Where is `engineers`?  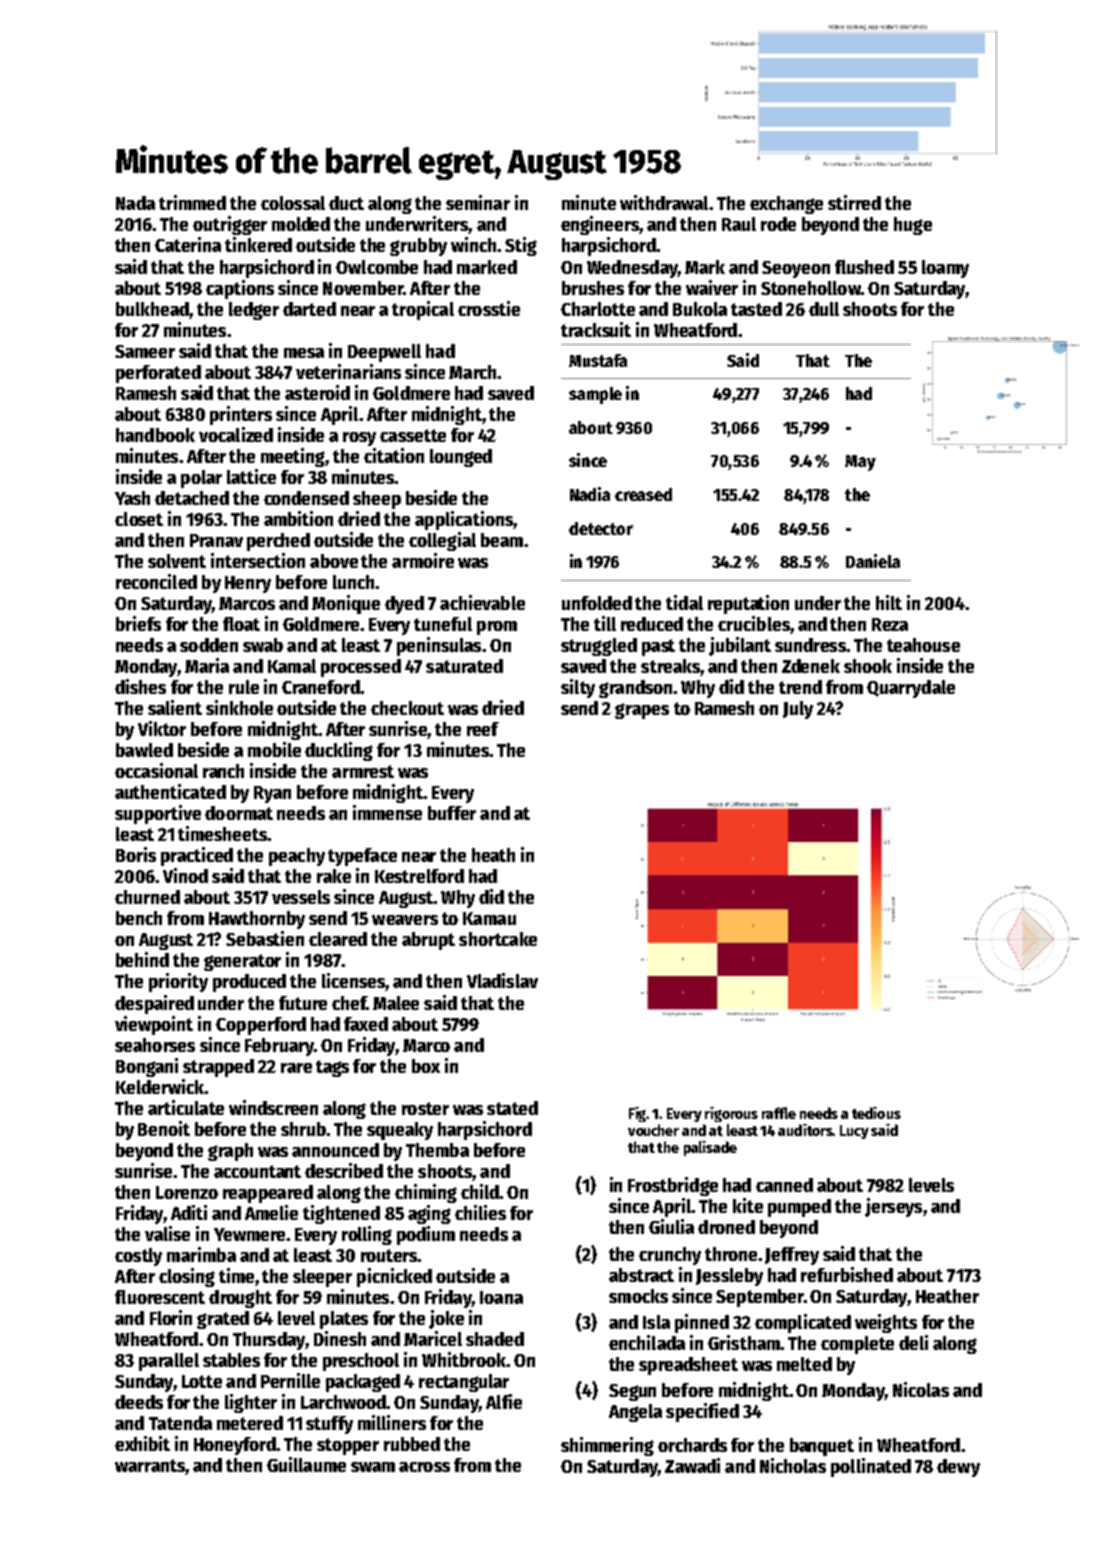
engineers is located at coordinates (600, 225).
